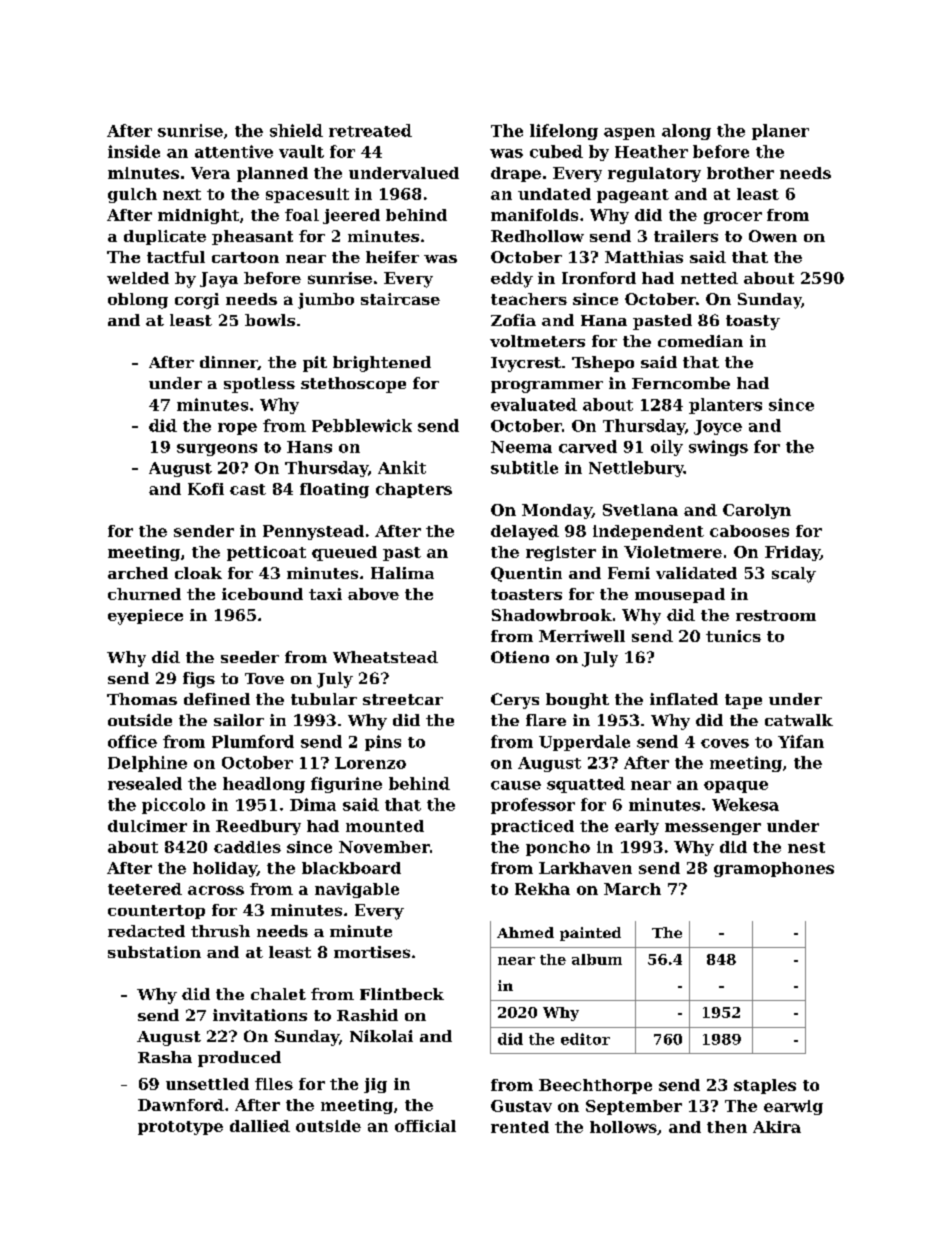 This screenshot has height=1233, width=952. What do you see at coordinates (296, 130) in the screenshot?
I see `shield` at bounding box center [296, 130].
